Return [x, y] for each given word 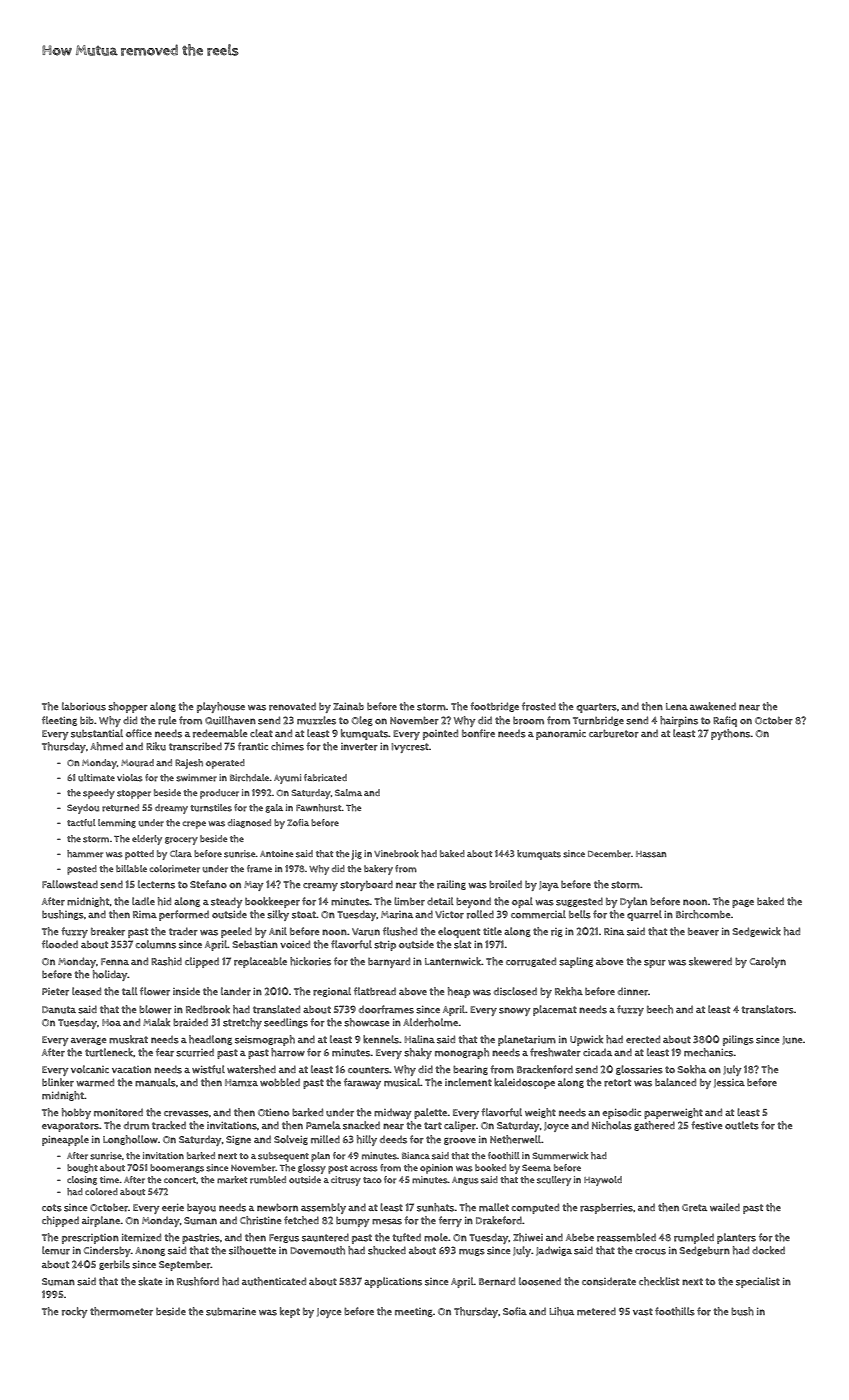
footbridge [494, 707]
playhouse [221, 707]
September [185, 1265]
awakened [713, 706]
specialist [758, 1282]
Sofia [515, 1311]
